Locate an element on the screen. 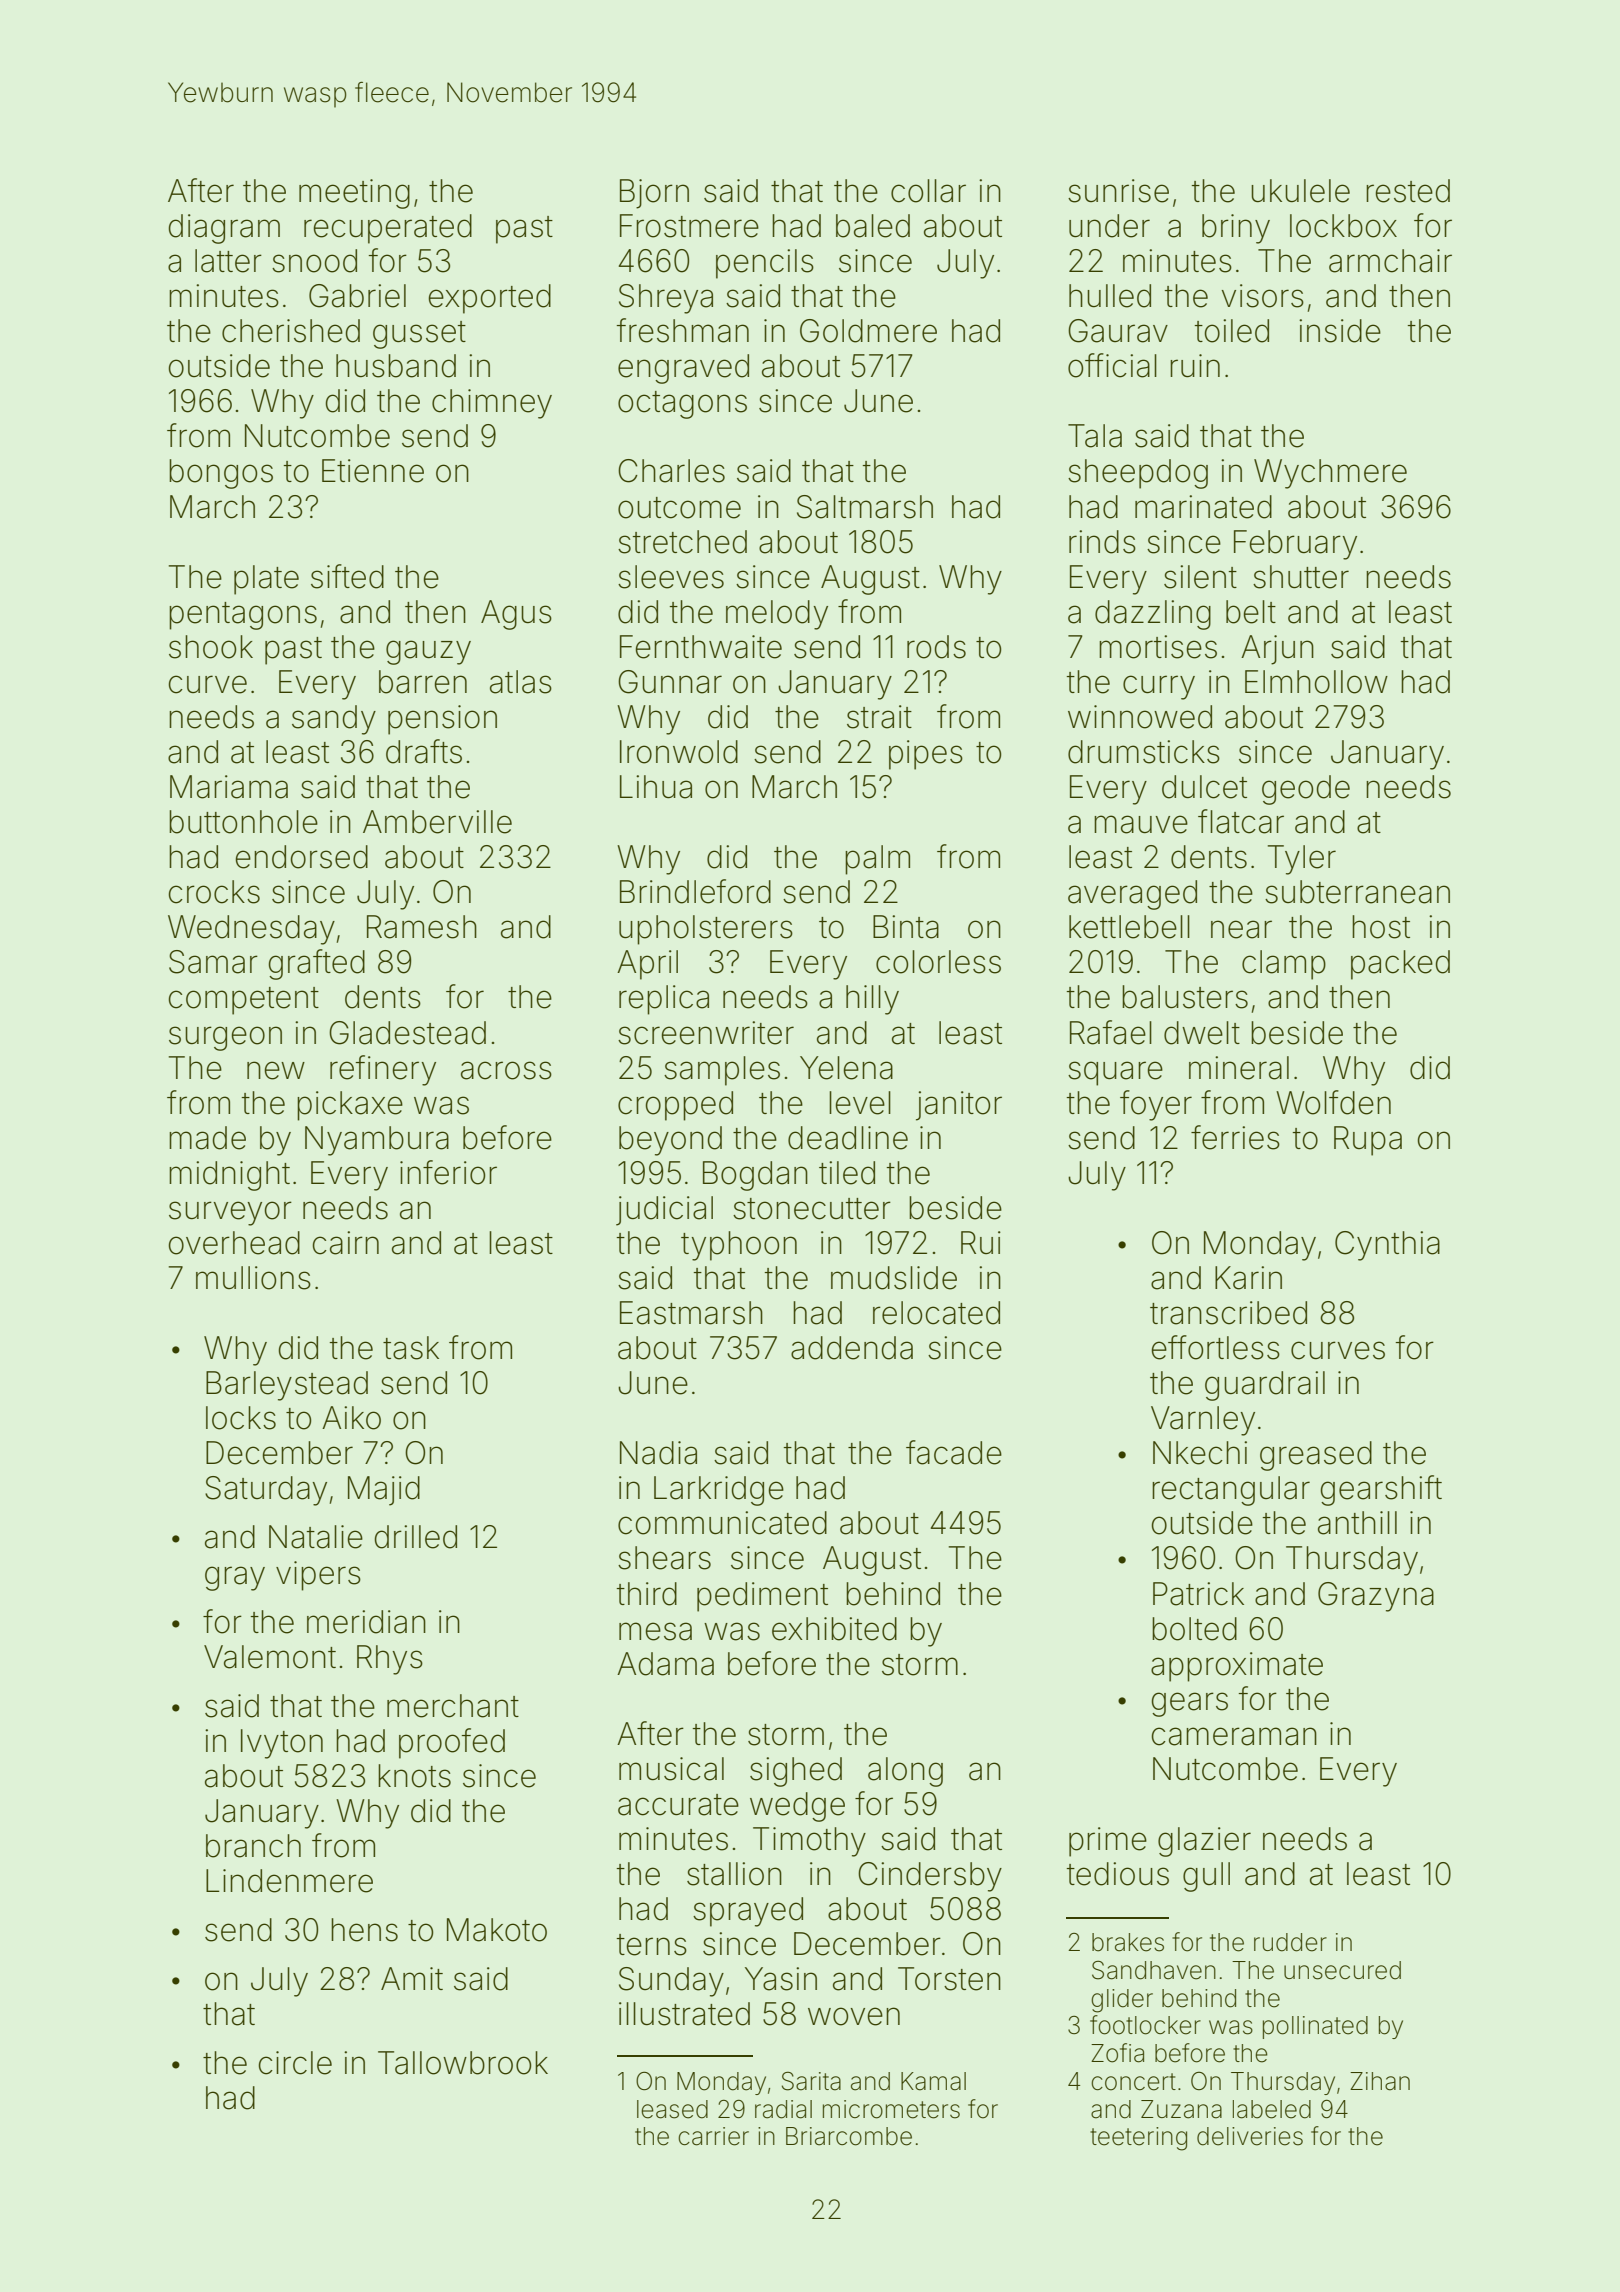 Image resolution: width=1620 pixels, height=2292 pixels. leased is located at coordinates (672, 2109).
